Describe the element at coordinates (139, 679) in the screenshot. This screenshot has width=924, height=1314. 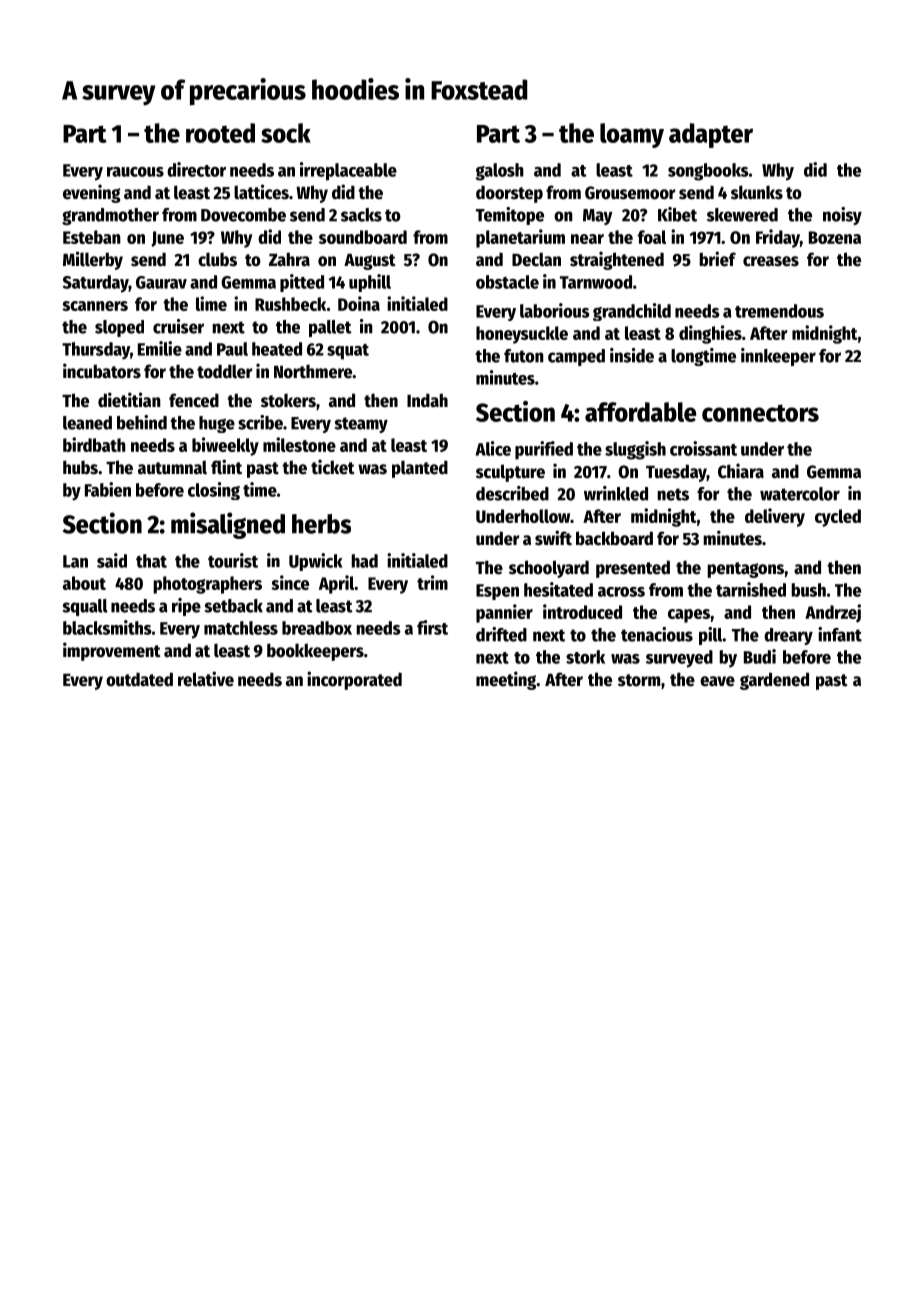
I see `outdated` at that location.
